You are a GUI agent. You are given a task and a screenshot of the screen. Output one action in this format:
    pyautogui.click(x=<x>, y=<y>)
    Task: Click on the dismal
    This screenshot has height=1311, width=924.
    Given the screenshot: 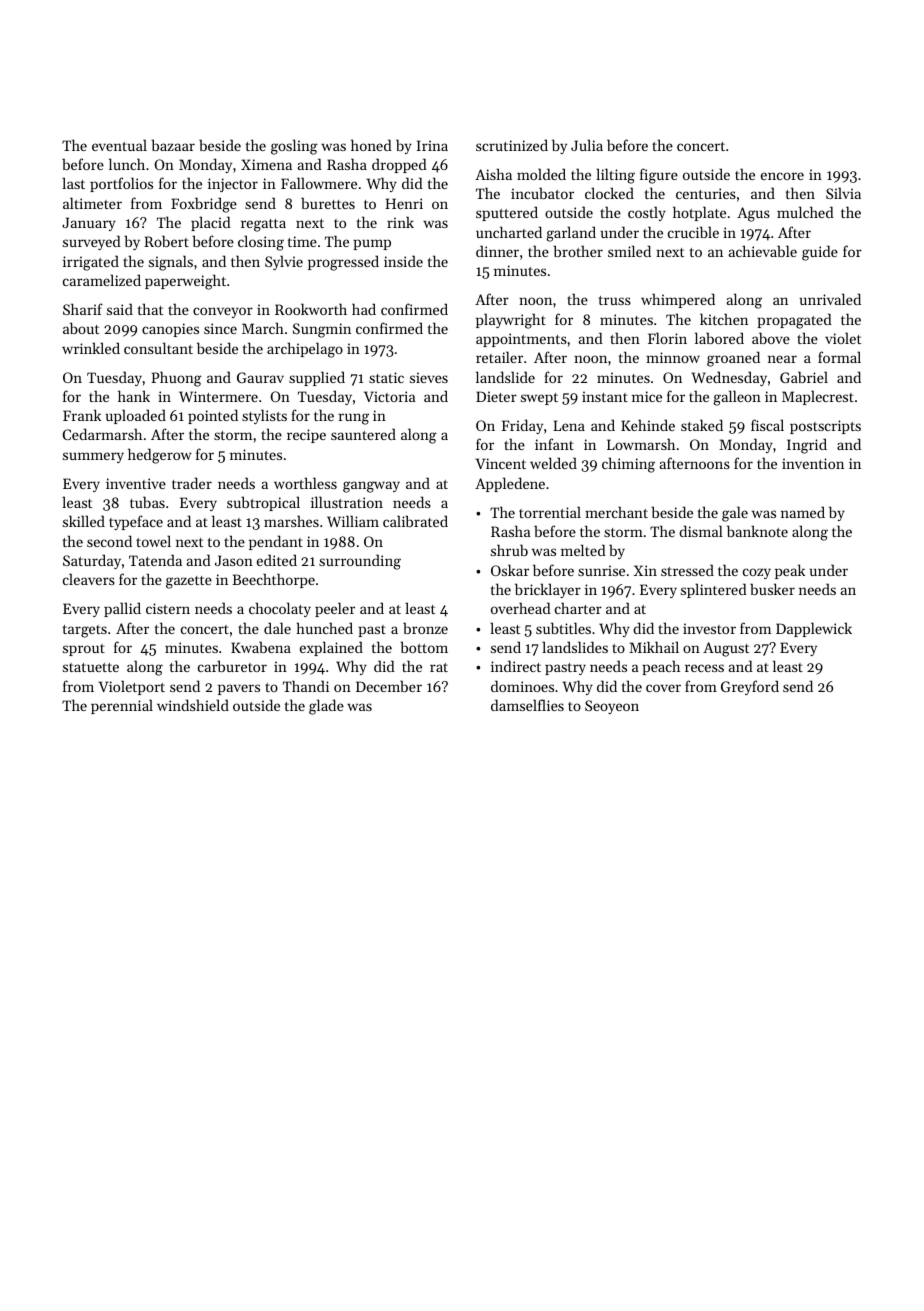 What is the action you would take?
    pyautogui.click(x=701, y=531)
